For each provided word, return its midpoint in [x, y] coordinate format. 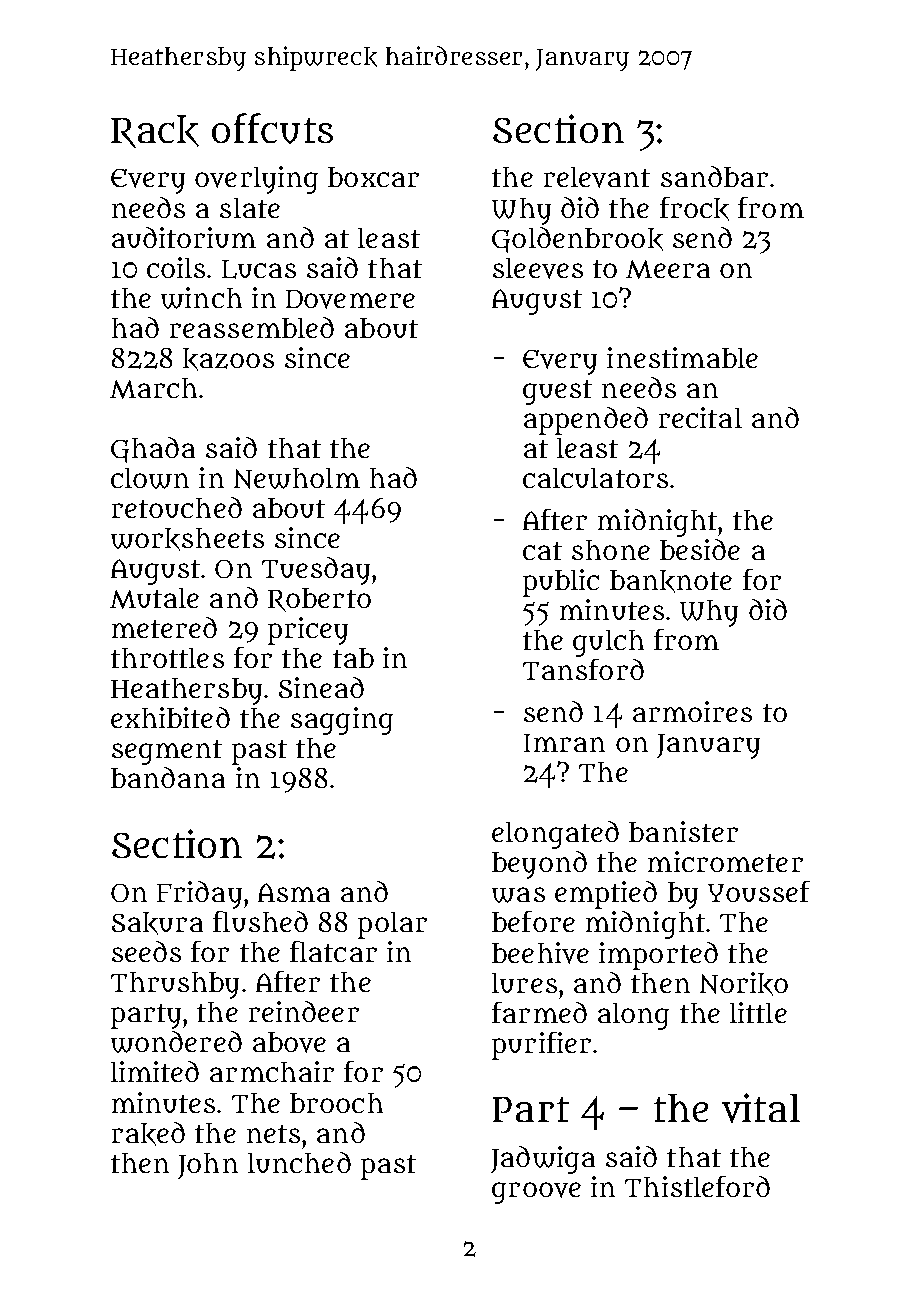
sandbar [714, 176]
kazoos [228, 359]
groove [536, 1193]
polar [392, 925]
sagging [342, 721]
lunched [299, 1162]
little [758, 1012]
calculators [595, 478]
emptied [606, 895]
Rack [155, 131]
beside [700, 549]
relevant [597, 177]
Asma [294, 892]
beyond [539, 865]
